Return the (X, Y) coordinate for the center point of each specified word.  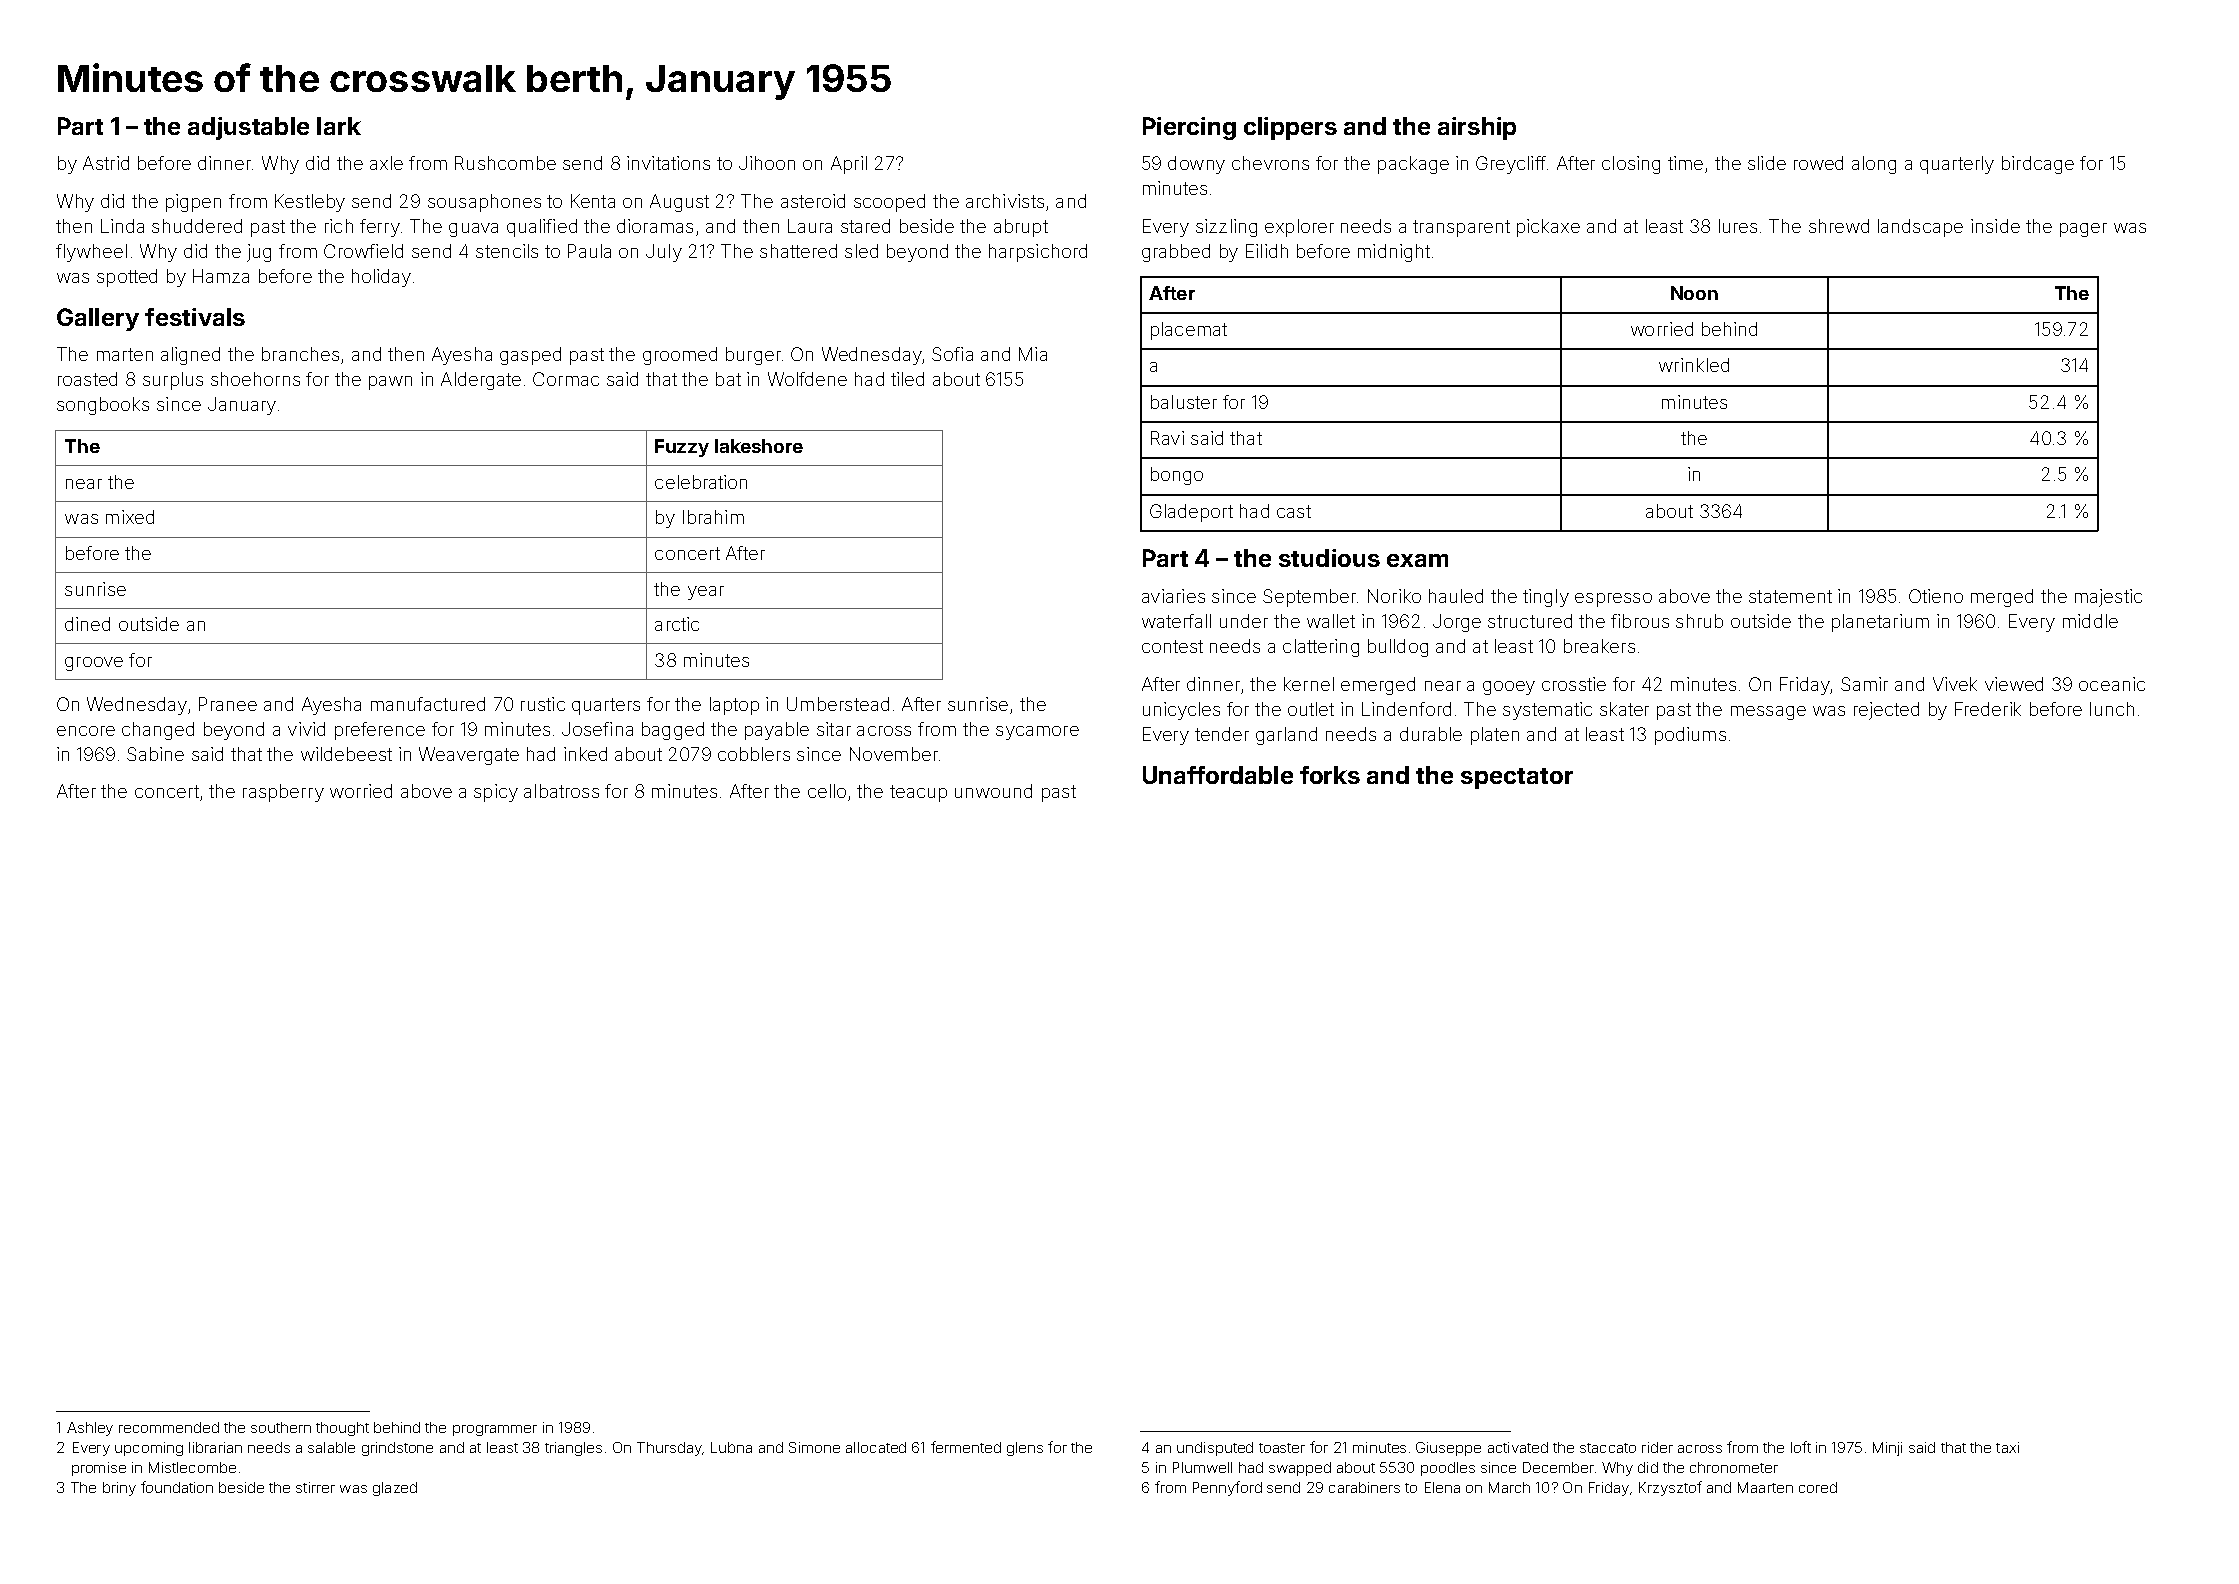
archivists (1005, 201)
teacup (918, 793)
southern (281, 1427)
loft (1801, 1447)
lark (339, 126)
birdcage (2038, 165)
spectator (1517, 778)
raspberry (283, 793)
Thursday (669, 1449)
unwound (993, 791)
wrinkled (1694, 365)
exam (1417, 560)
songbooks (103, 406)
